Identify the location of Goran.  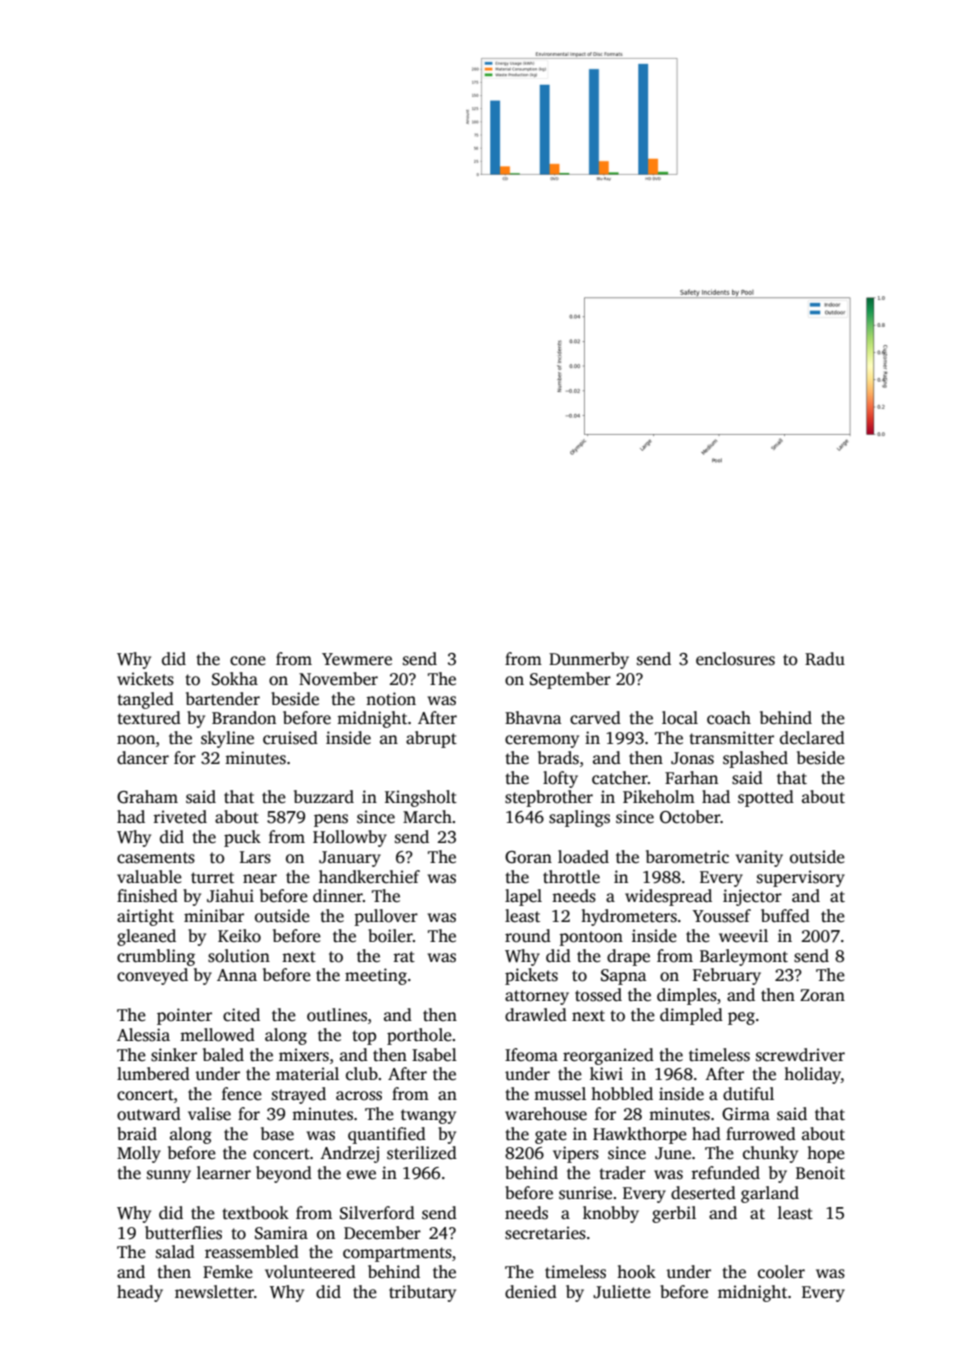
(528, 857).
